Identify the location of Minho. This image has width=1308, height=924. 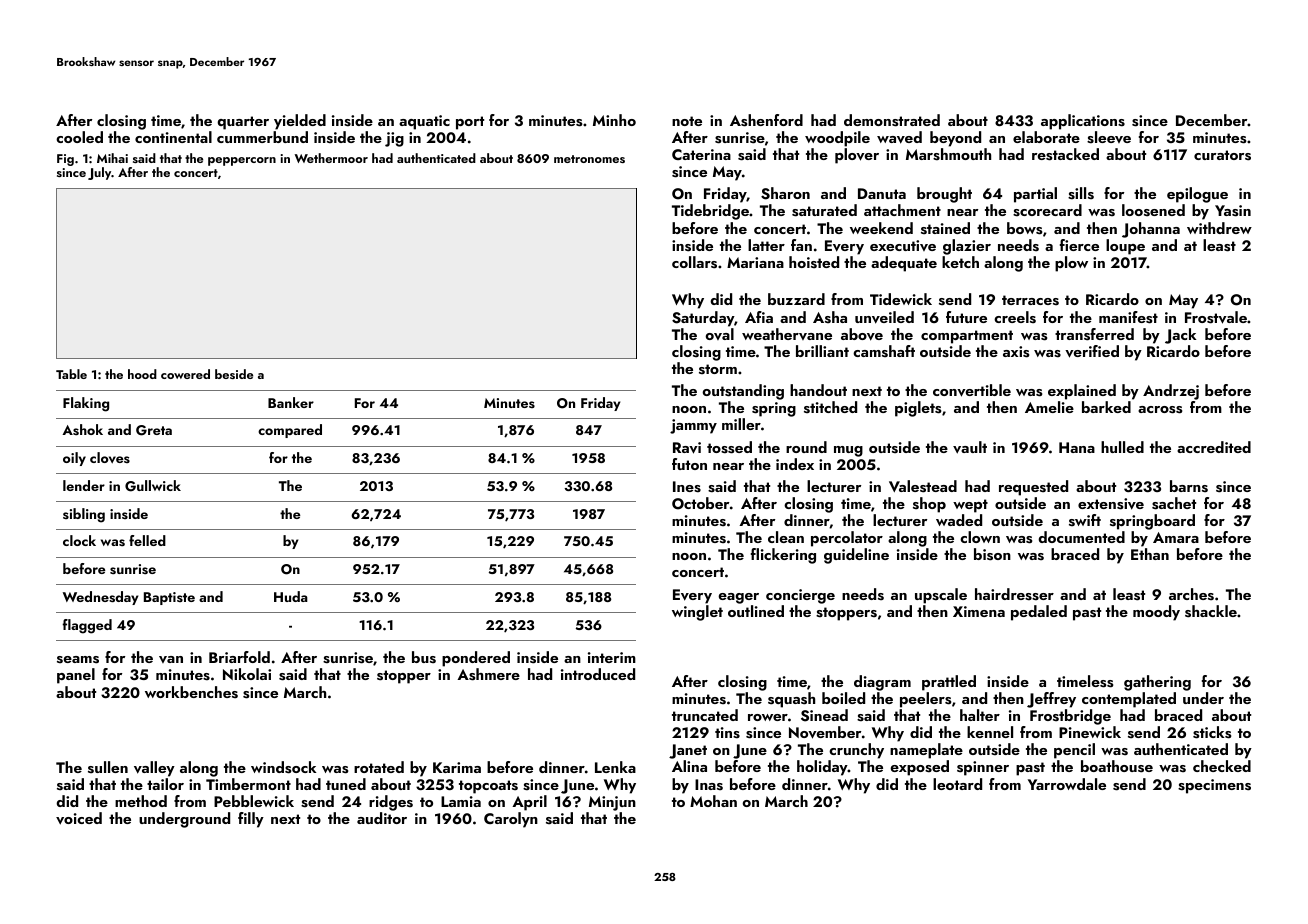
(614, 120).
